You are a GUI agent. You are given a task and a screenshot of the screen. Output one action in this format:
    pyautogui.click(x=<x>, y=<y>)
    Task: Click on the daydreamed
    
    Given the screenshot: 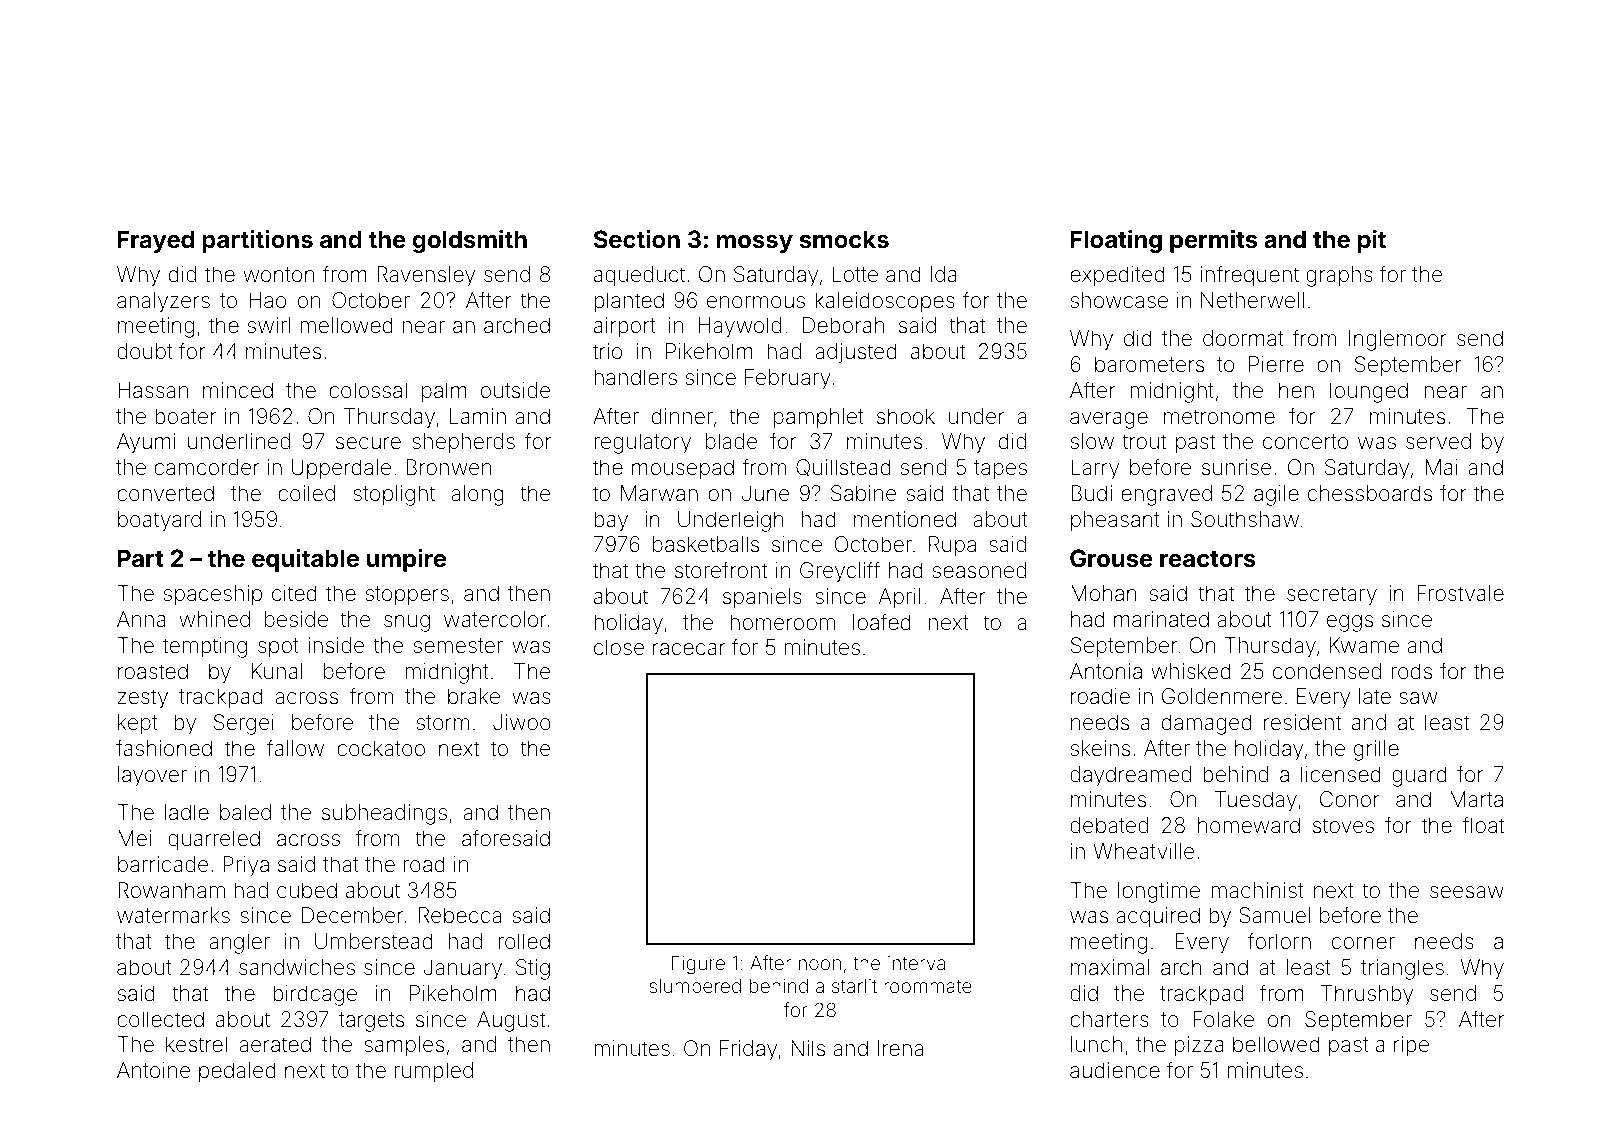 What is the action you would take?
    pyautogui.click(x=1130, y=776)
